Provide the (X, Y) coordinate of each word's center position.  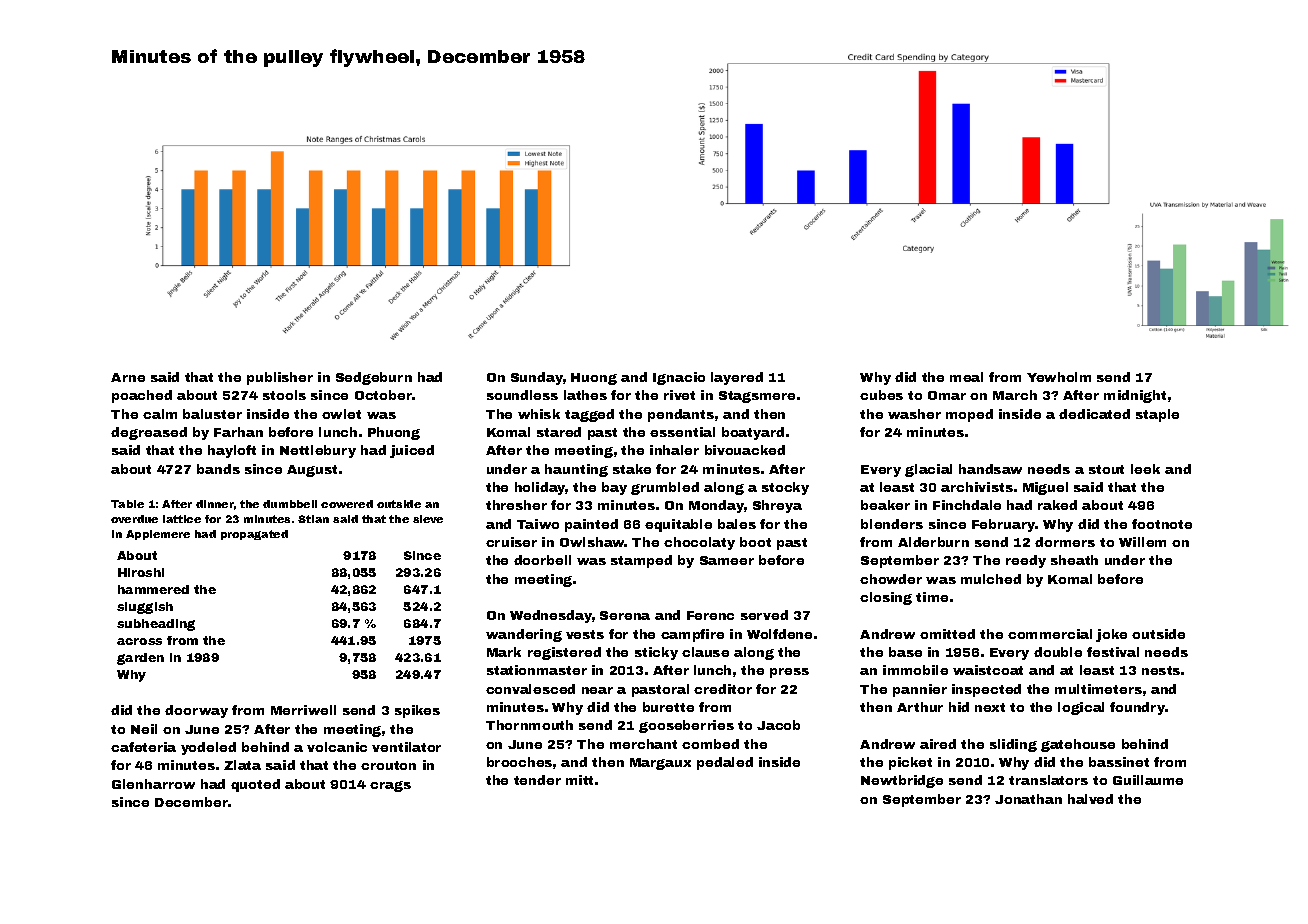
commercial (1050, 634)
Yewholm (1059, 377)
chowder (891, 579)
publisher (280, 378)
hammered (153, 589)
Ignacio (679, 378)
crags (390, 786)
